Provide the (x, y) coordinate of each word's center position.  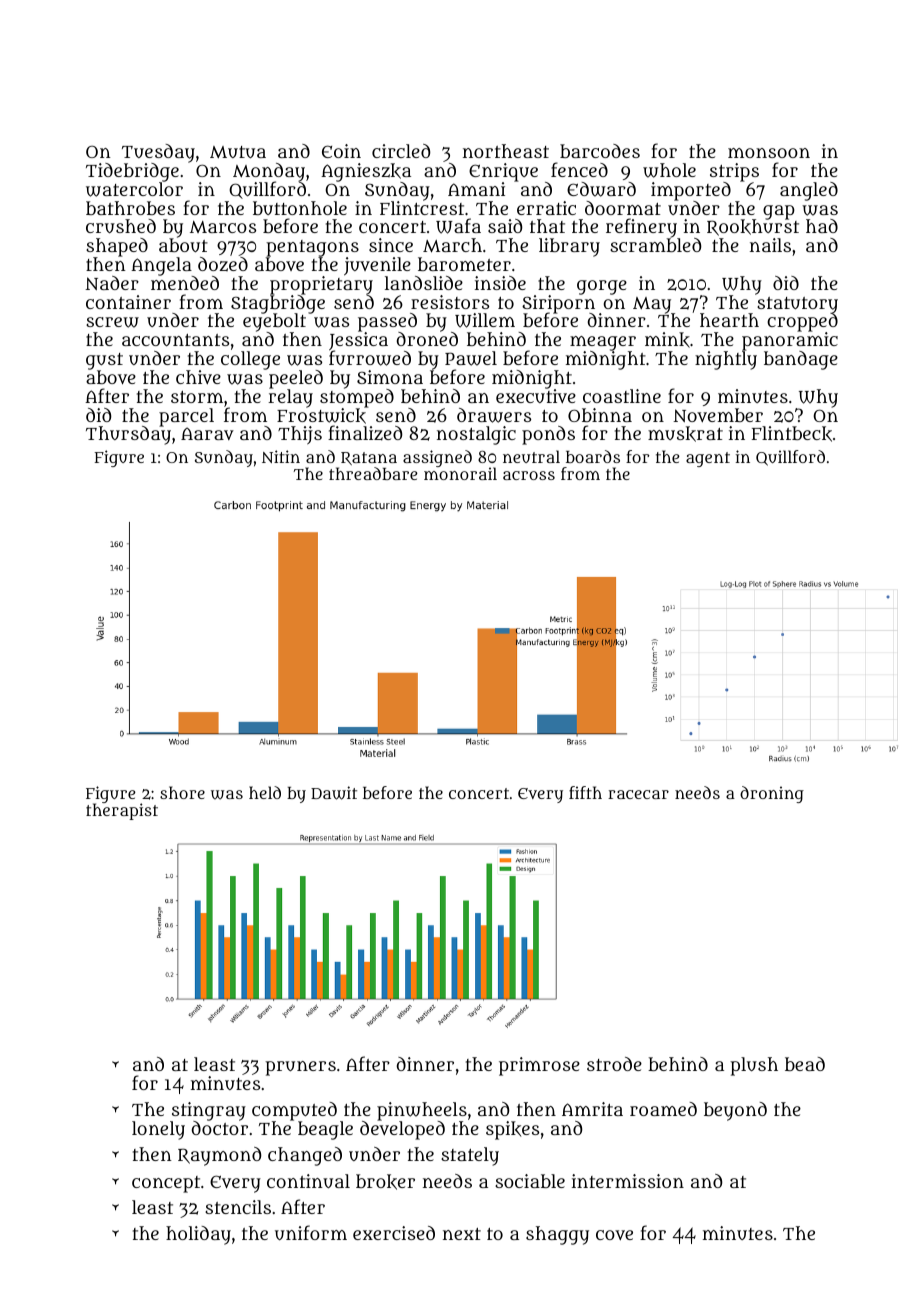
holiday (198, 1235)
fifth (585, 792)
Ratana (369, 458)
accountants (175, 340)
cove (614, 1235)
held (265, 792)
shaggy (557, 1235)
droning (772, 794)
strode (614, 1064)
